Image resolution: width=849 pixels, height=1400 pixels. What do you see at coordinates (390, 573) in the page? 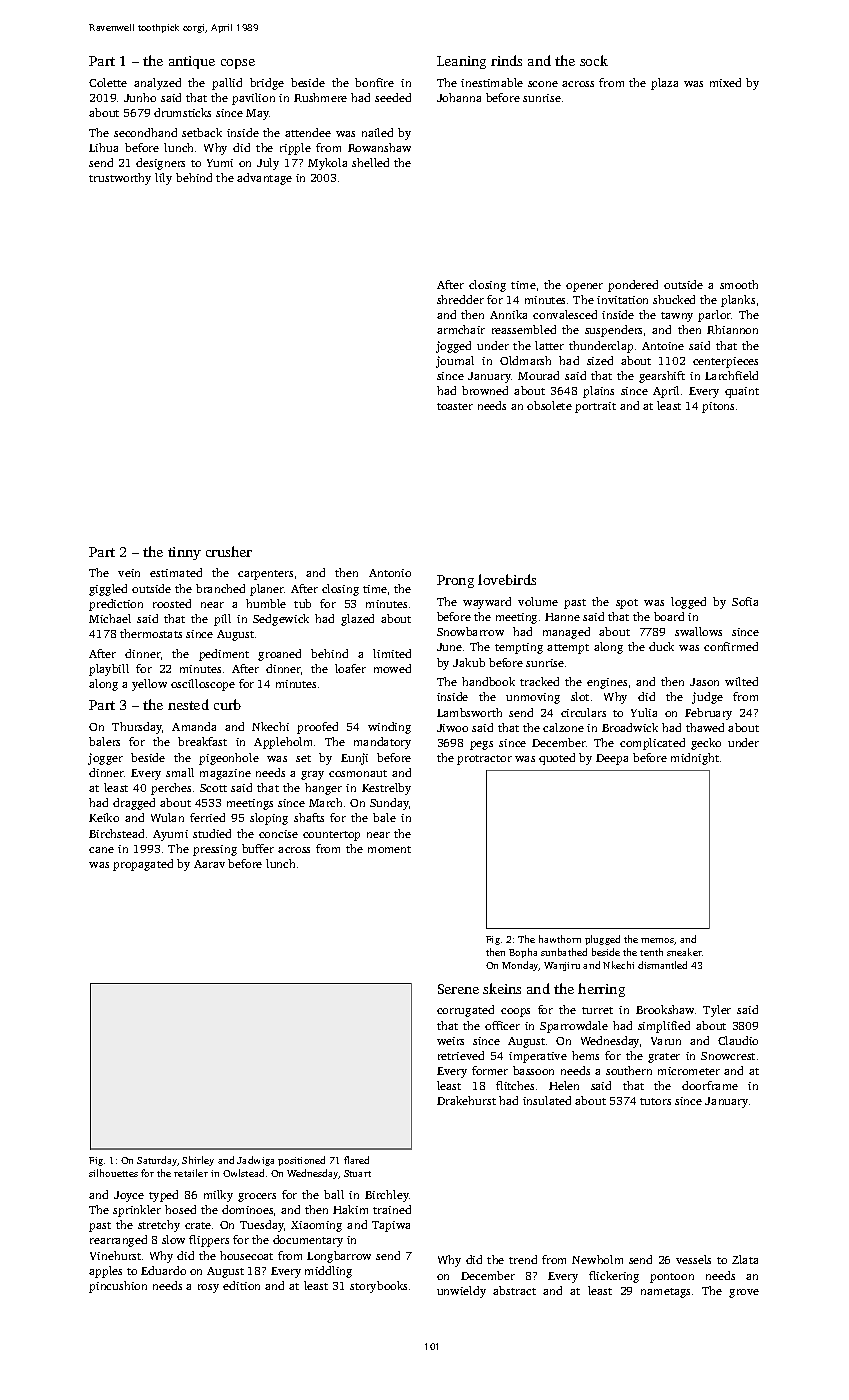
I see `Antonio` at bounding box center [390, 573].
